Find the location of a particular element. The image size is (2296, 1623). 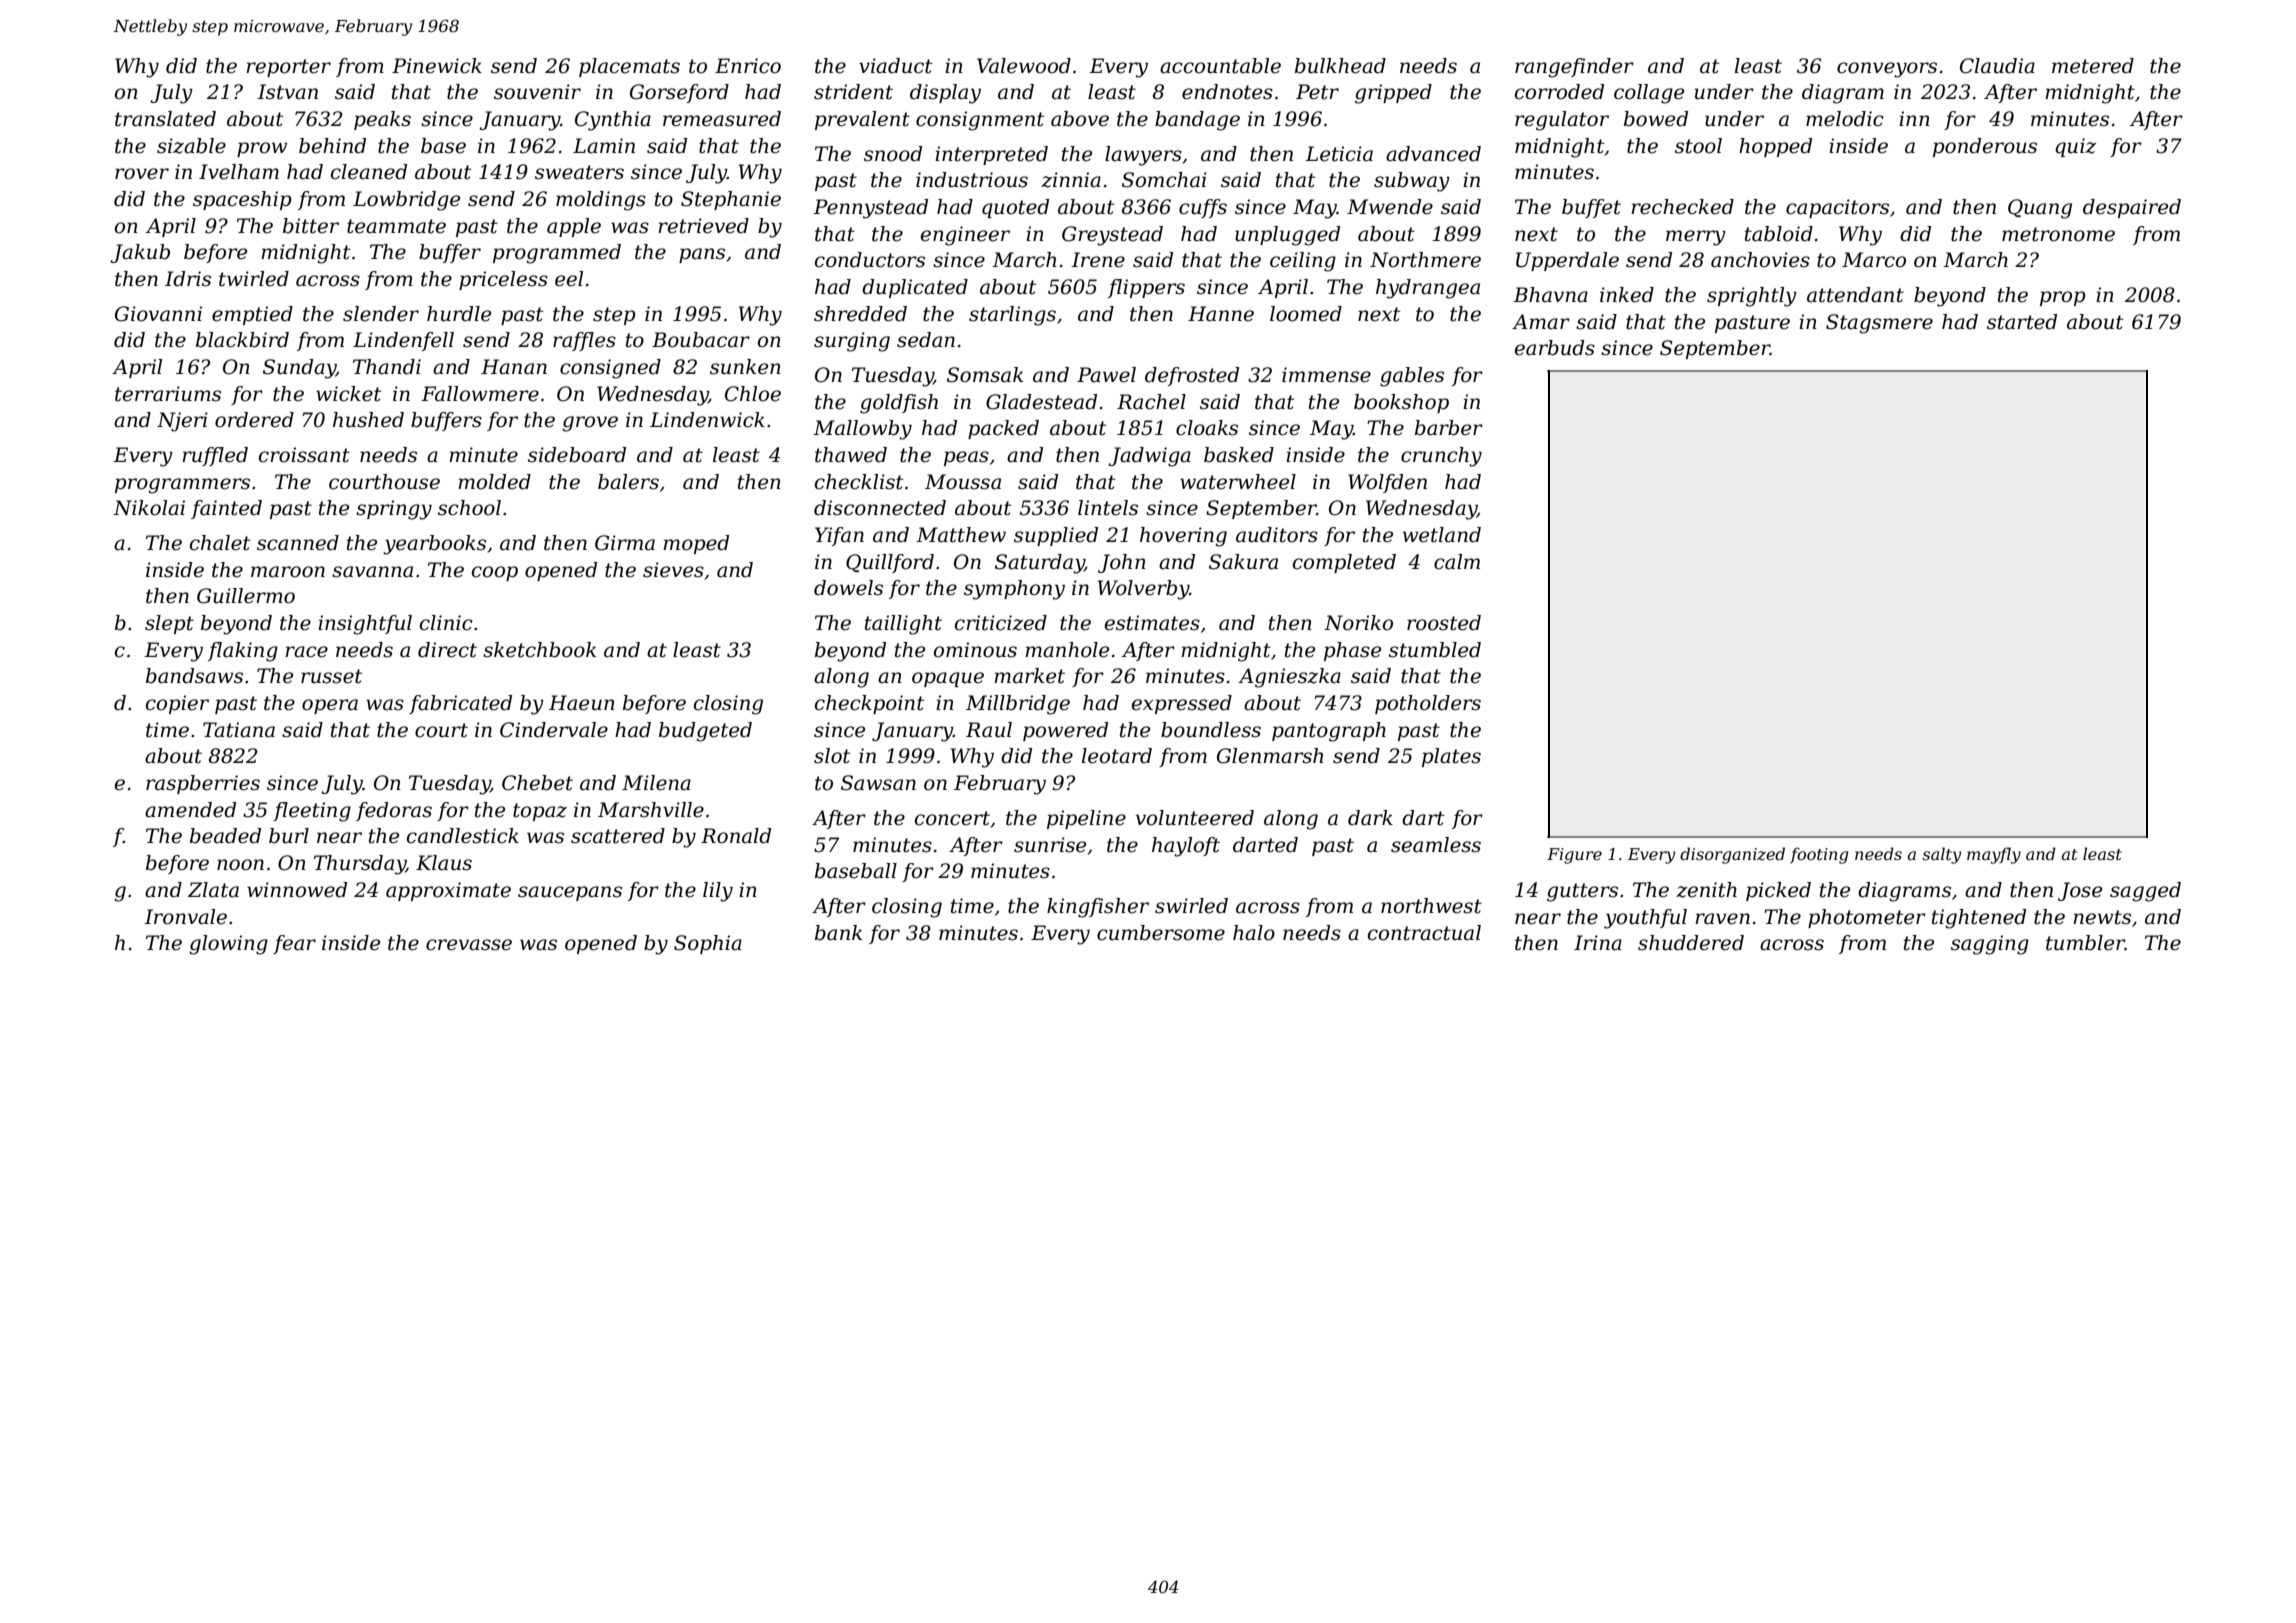

cumbersome is located at coordinates (1161, 933).
